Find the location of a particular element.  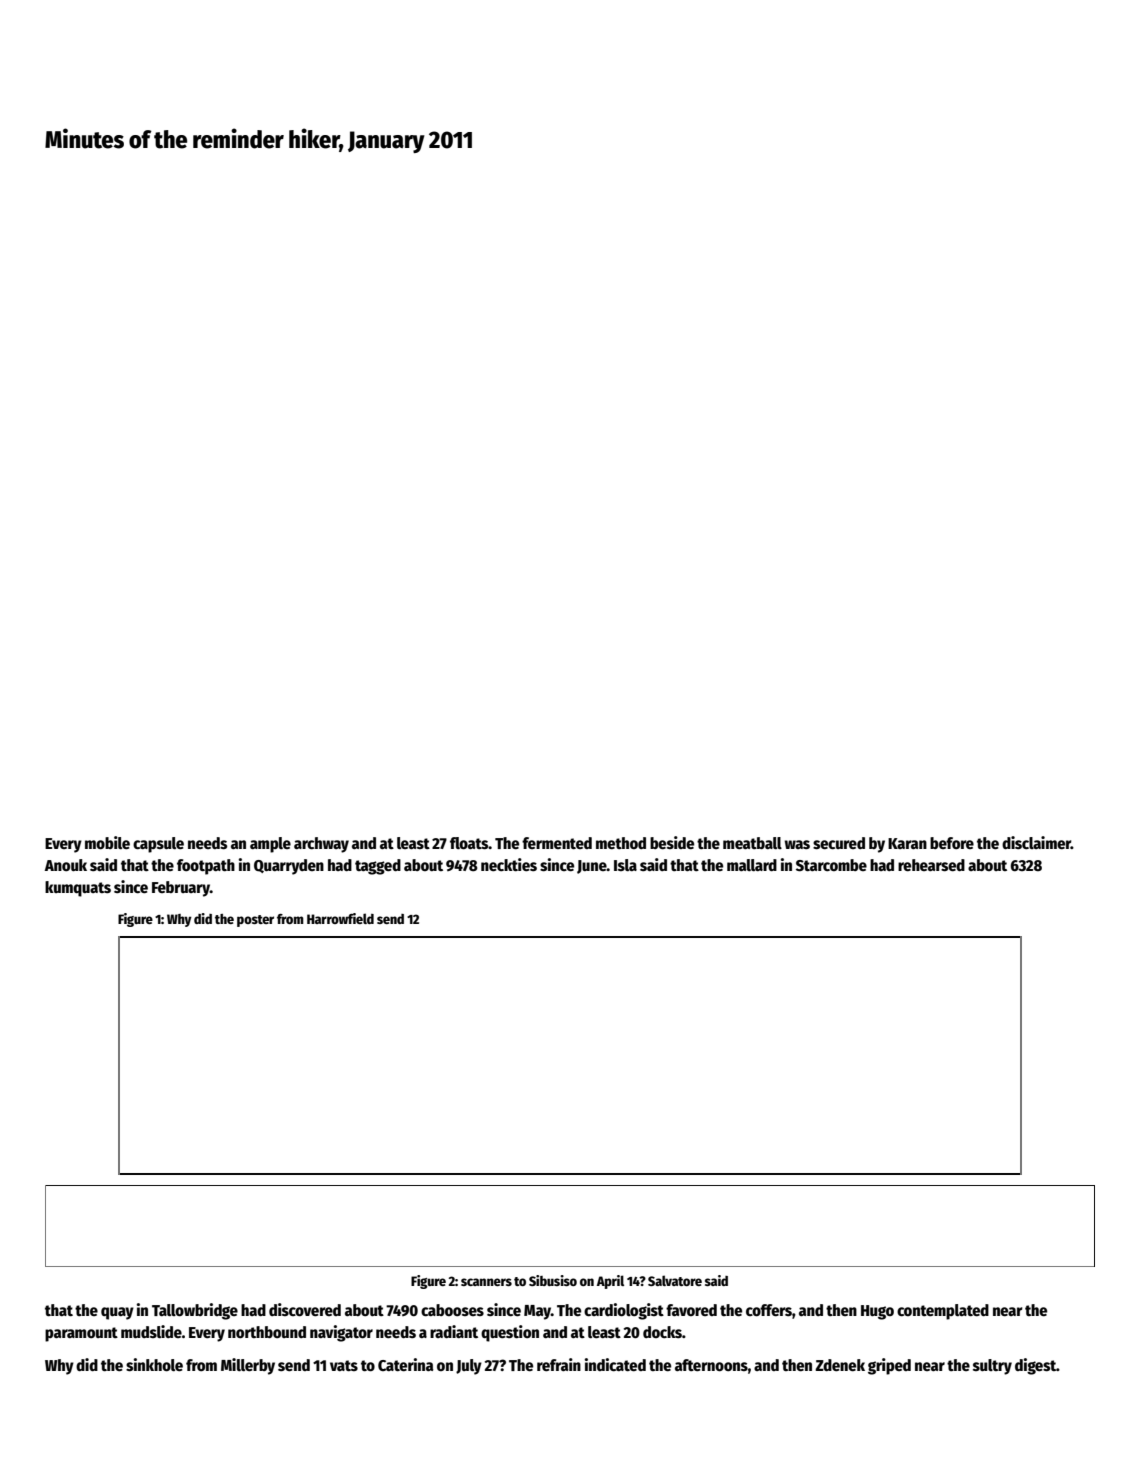

sultry is located at coordinates (992, 1367).
